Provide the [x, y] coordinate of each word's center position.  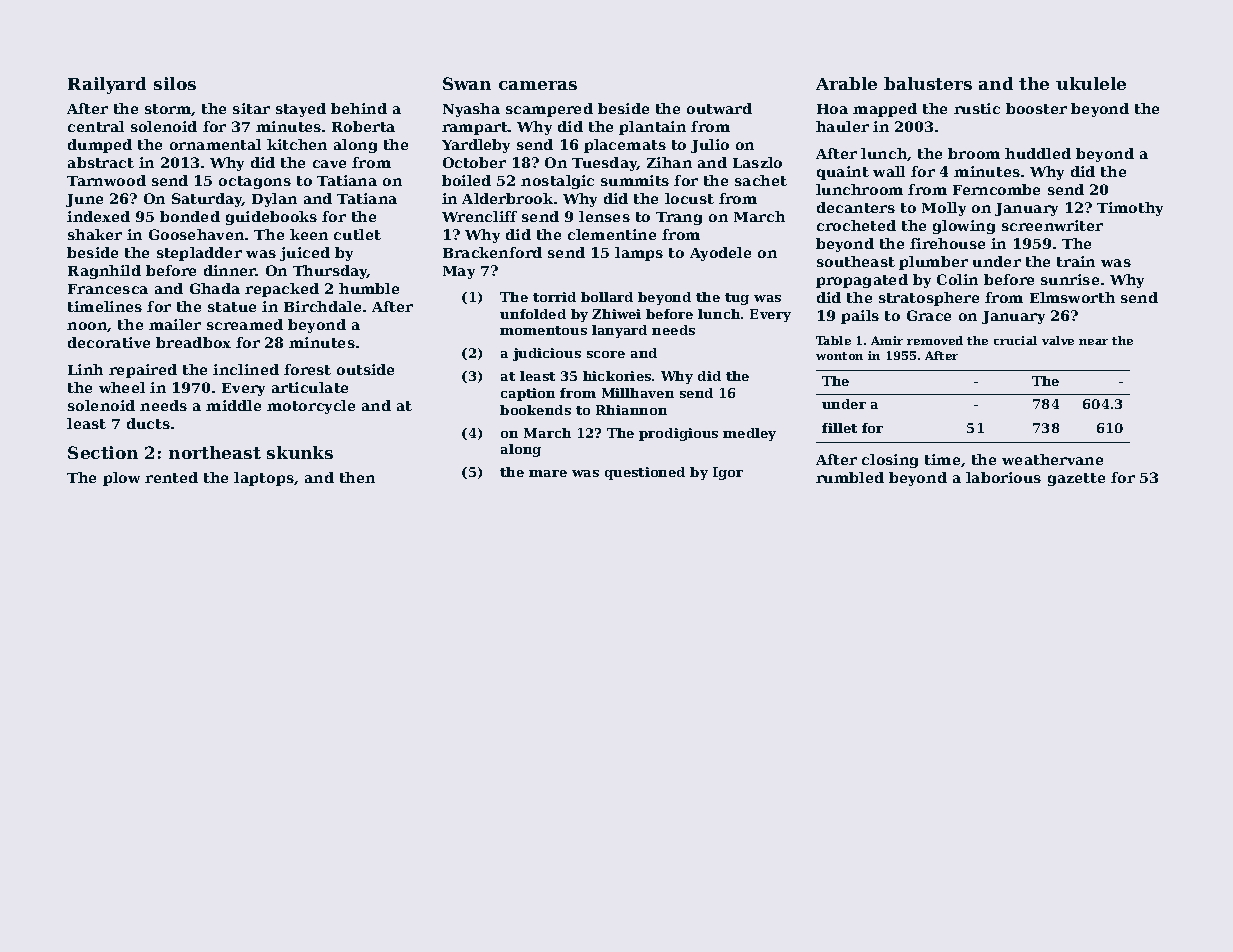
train [1076, 261]
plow [121, 479]
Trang [679, 218]
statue [232, 307]
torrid [554, 297]
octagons [255, 182]
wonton [839, 356]
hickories [617, 376]
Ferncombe [996, 189]
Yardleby [476, 146]
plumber [933, 263]
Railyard [107, 85]
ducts [148, 423]
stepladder [199, 254]
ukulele [1091, 83]
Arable [846, 83]
